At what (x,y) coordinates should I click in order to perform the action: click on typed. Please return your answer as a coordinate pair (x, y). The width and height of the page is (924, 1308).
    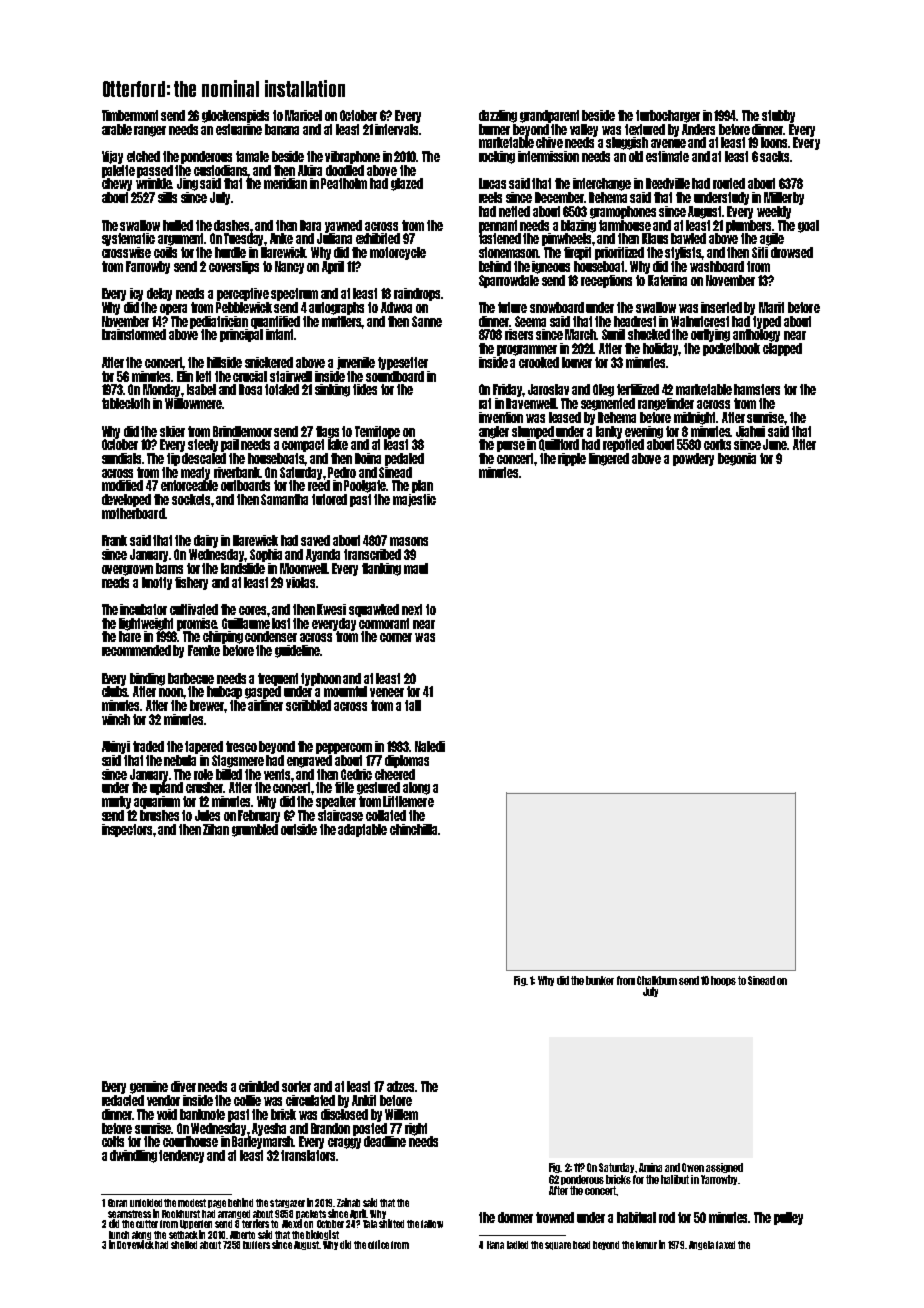
    Looking at the image, I should click on (767, 322).
